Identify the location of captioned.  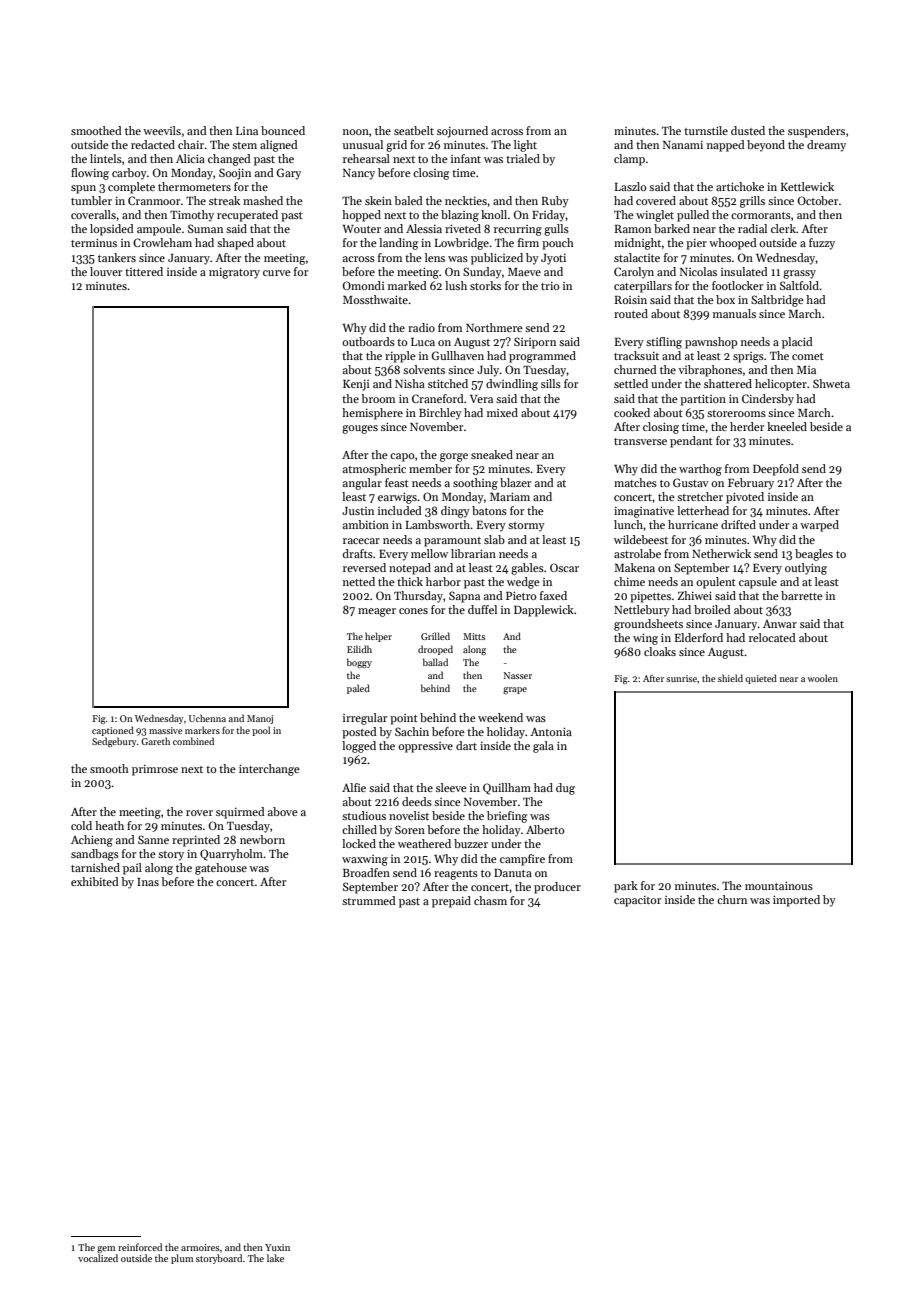
(113, 731).
